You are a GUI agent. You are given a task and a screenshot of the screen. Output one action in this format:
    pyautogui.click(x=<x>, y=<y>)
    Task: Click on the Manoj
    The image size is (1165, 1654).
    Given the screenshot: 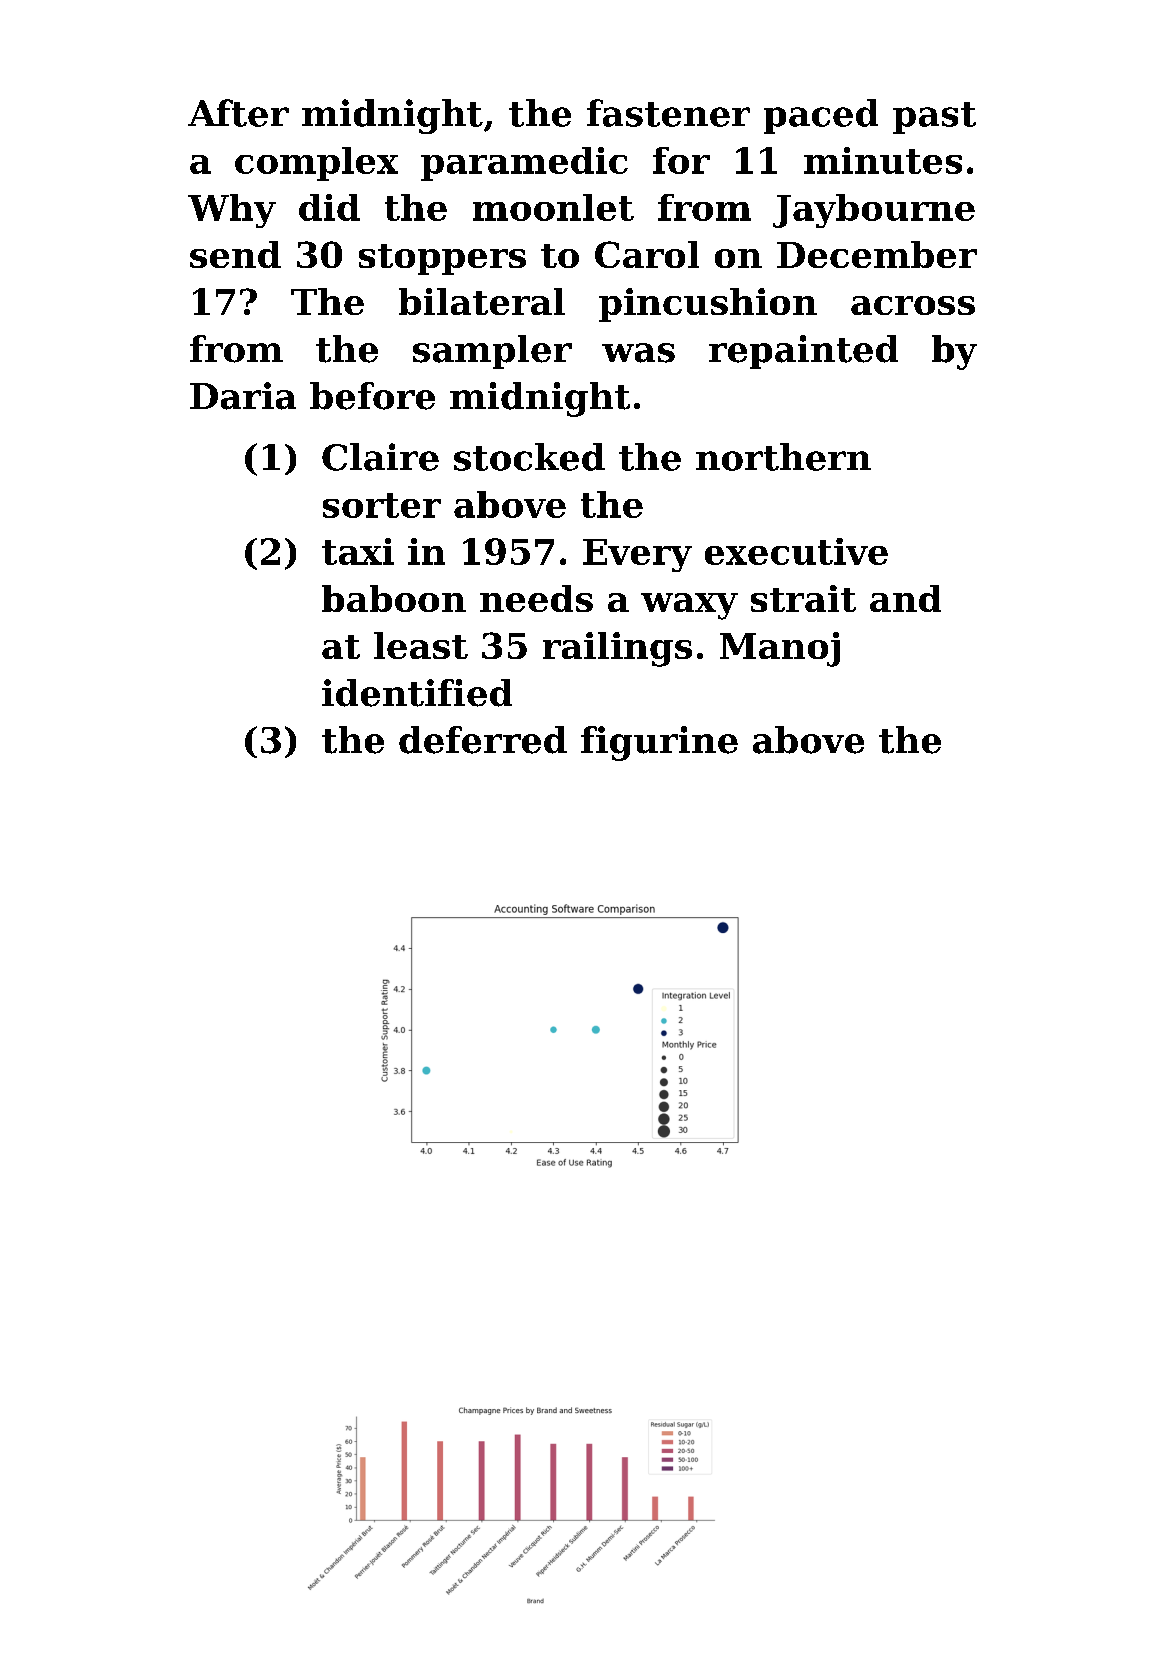 What is the action you would take?
    pyautogui.click(x=780, y=649)
